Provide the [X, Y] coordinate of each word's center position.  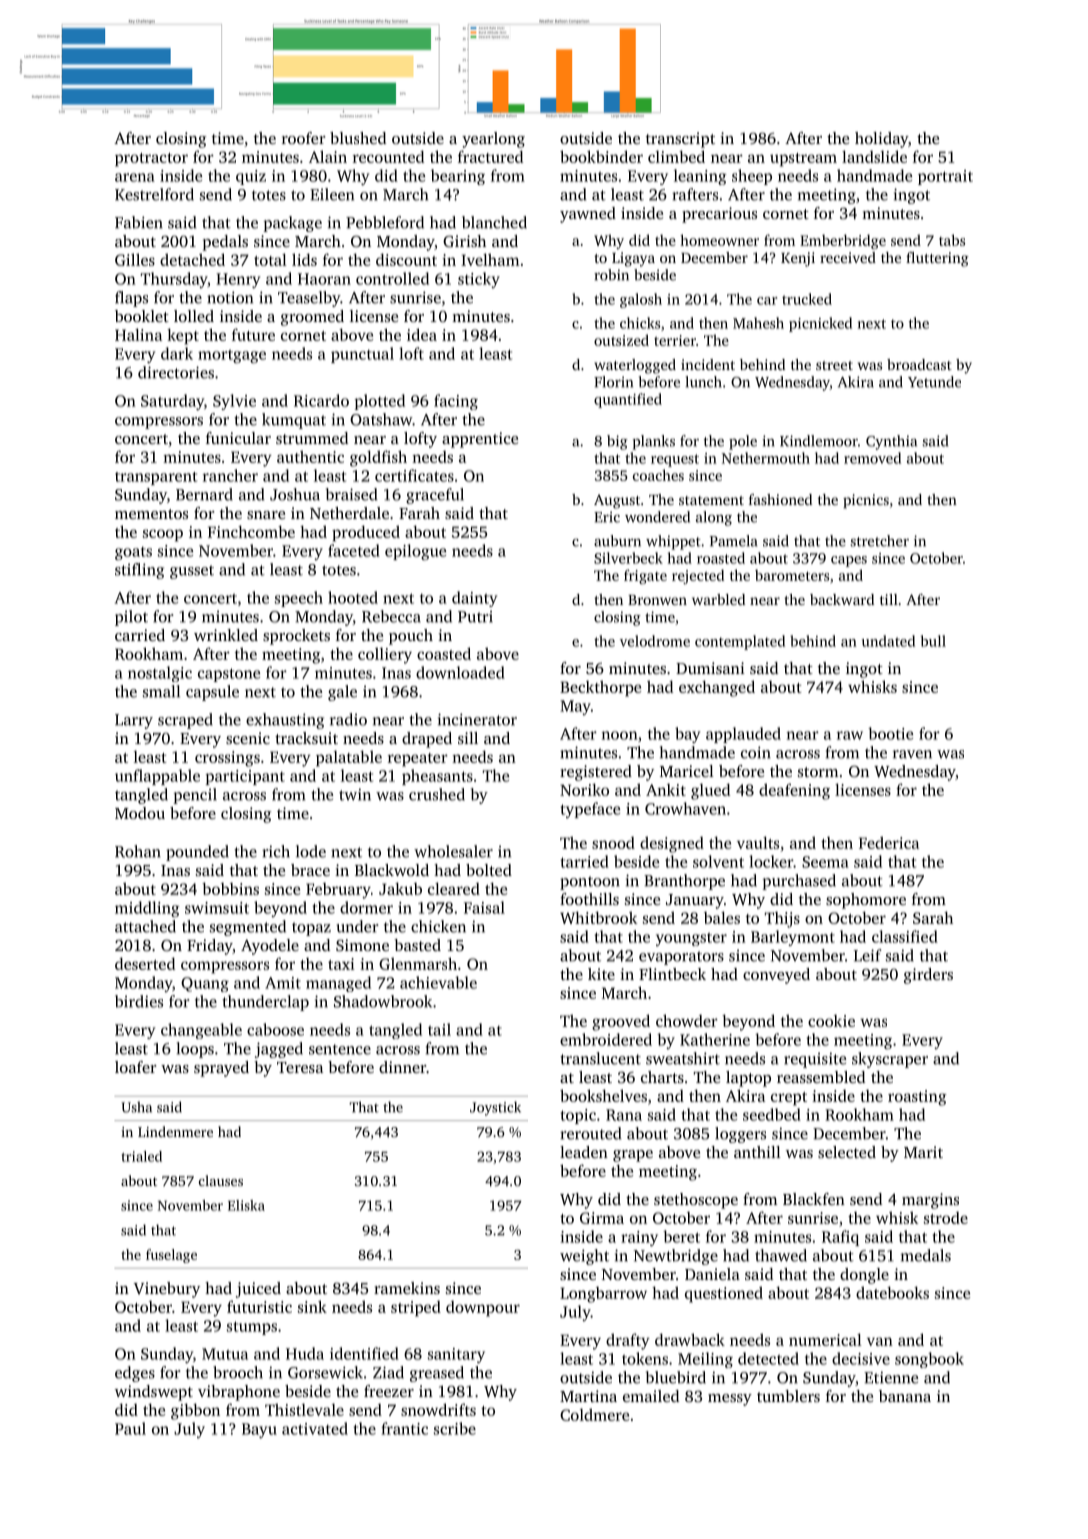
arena [135, 177]
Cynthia [891, 442]
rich [276, 851]
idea [422, 334]
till [889, 599]
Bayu [259, 1430]
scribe [455, 1428]
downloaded [460, 672]
